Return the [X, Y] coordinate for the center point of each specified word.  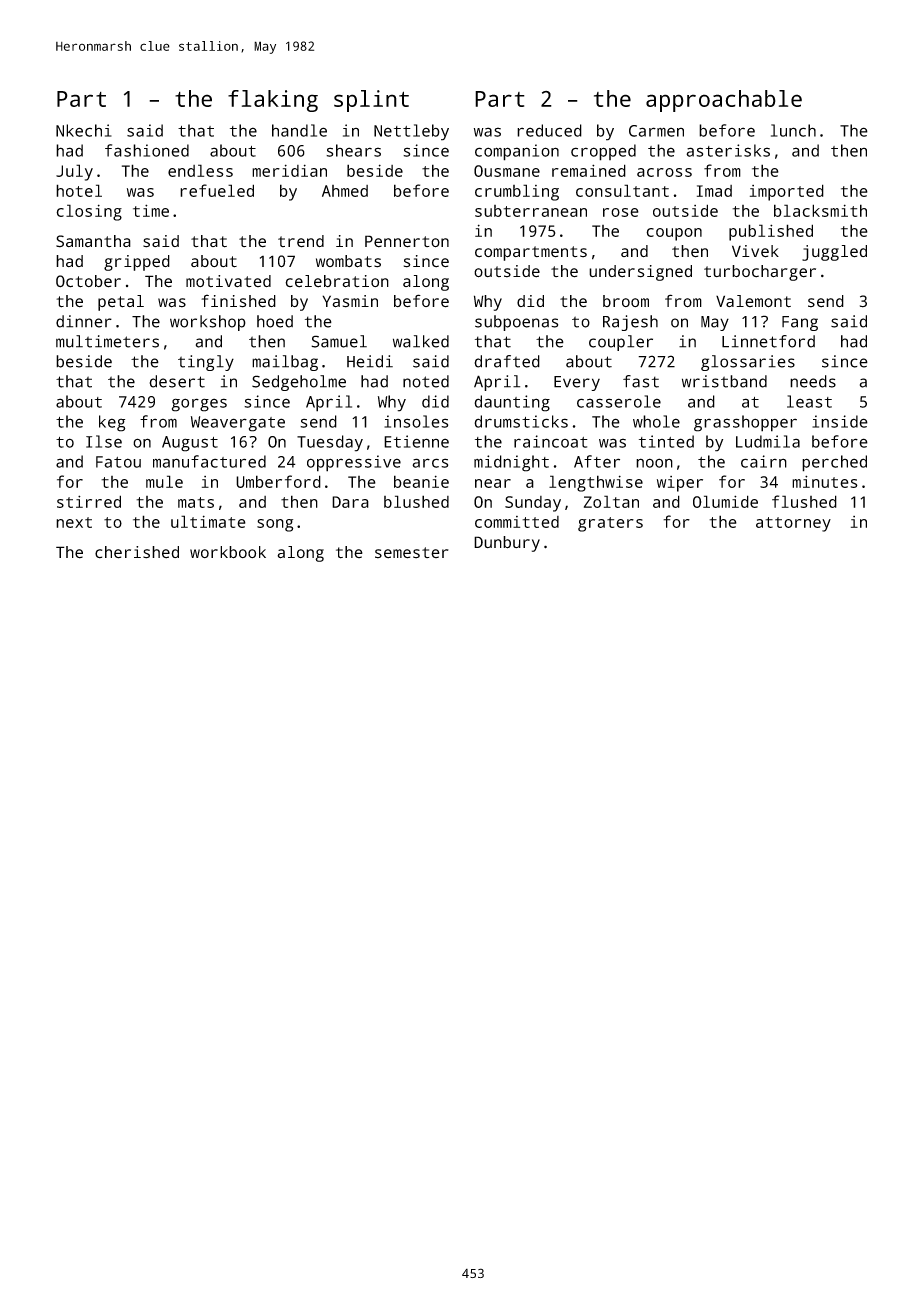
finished [238, 301]
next [74, 522]
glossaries [748, 363]
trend [301, 241]
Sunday [533, 504]
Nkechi [84, 130]
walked [421, 341]
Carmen [656, 131]
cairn [764, 461]
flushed [804, 501]
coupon [674, 234]
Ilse [104, 441]
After [597, 461]
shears [353, 150]
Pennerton [407, 241]
